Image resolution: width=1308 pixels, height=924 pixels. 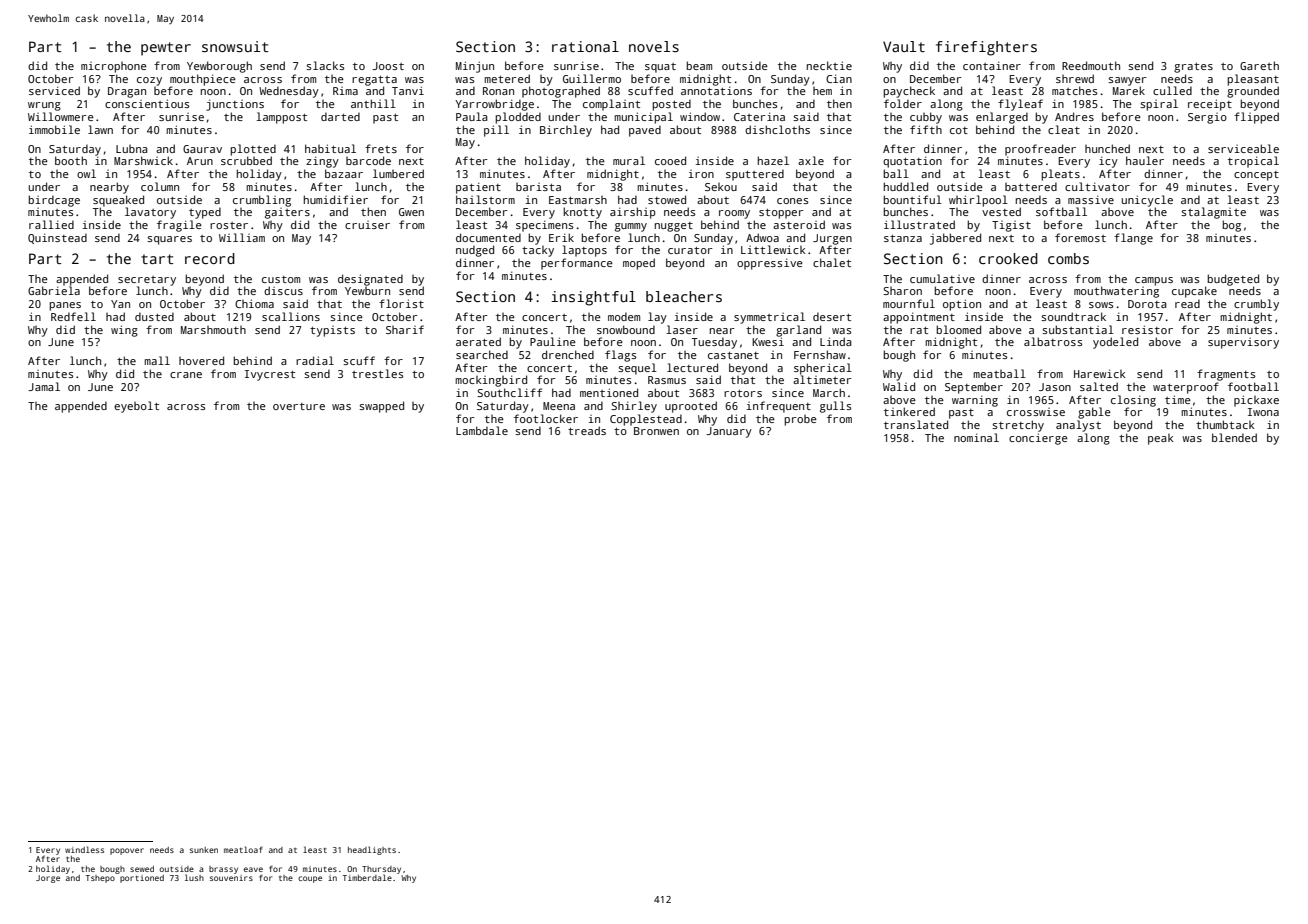 I want to click on Lambdale, so click(x=482, y=430).
